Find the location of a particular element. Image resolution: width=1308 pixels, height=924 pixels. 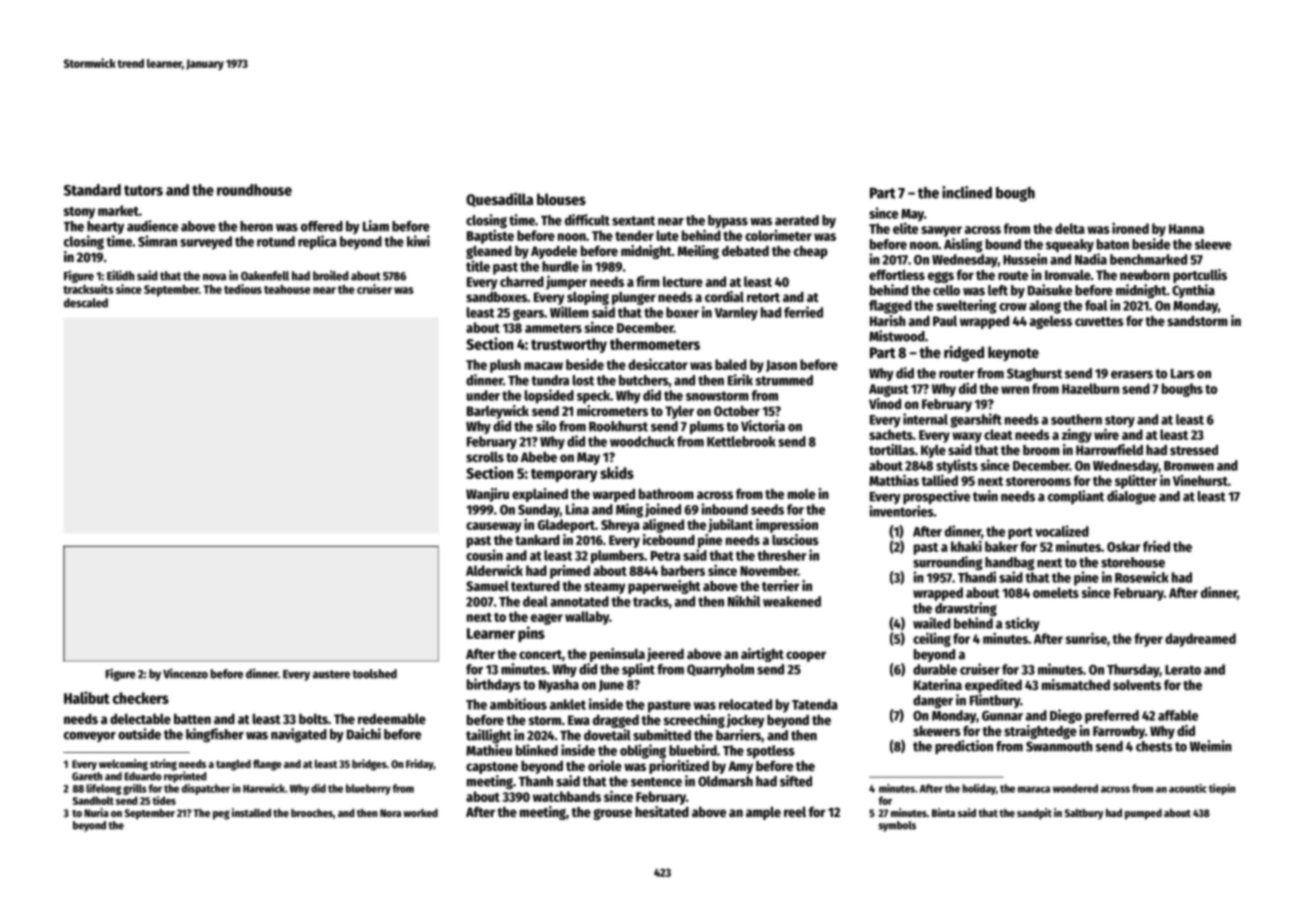

Weimin is located at coordinates (1211, 746).
